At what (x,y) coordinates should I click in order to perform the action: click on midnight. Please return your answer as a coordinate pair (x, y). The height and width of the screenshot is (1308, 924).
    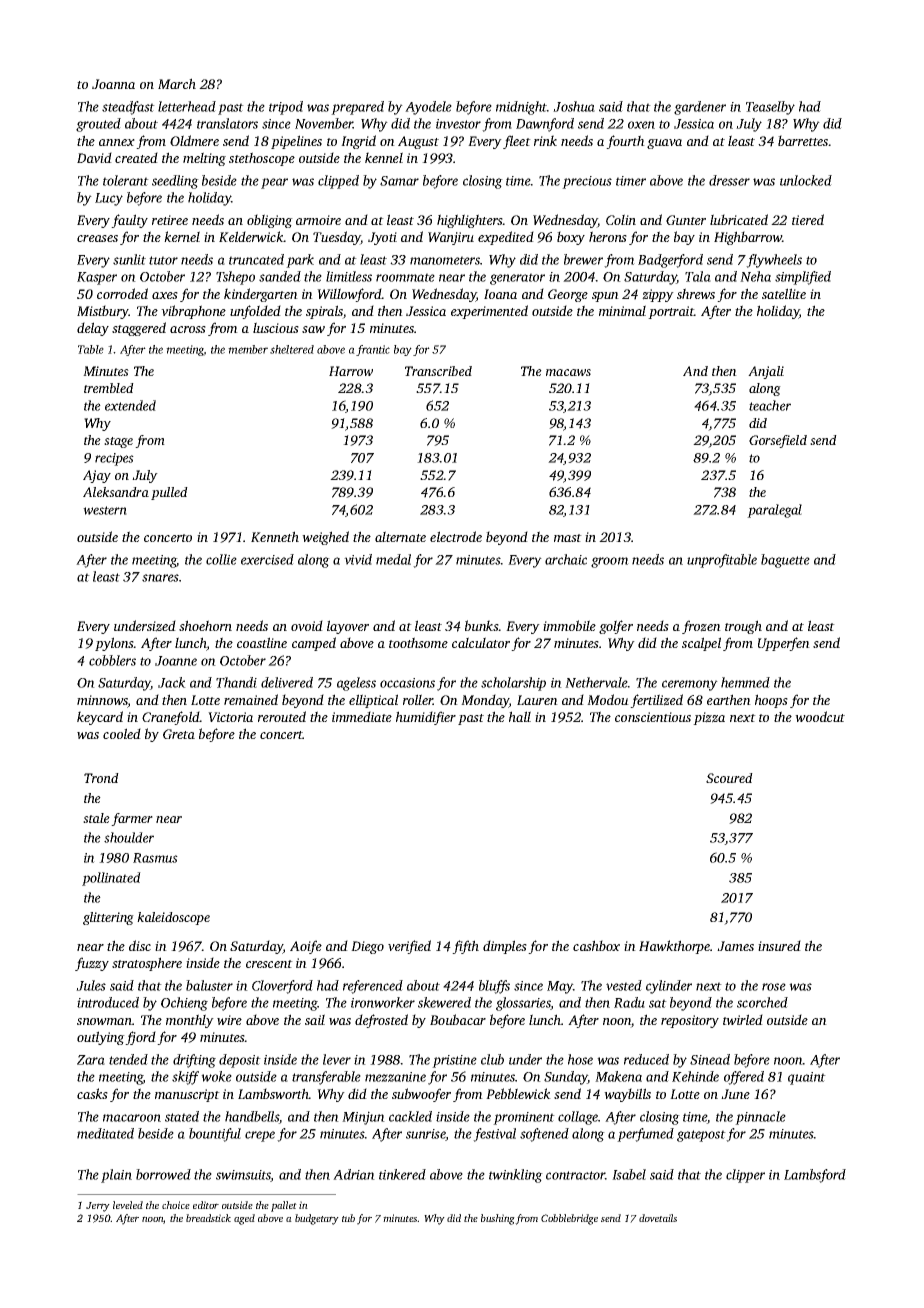
    Looking at the image, I should click on (521, 108).
